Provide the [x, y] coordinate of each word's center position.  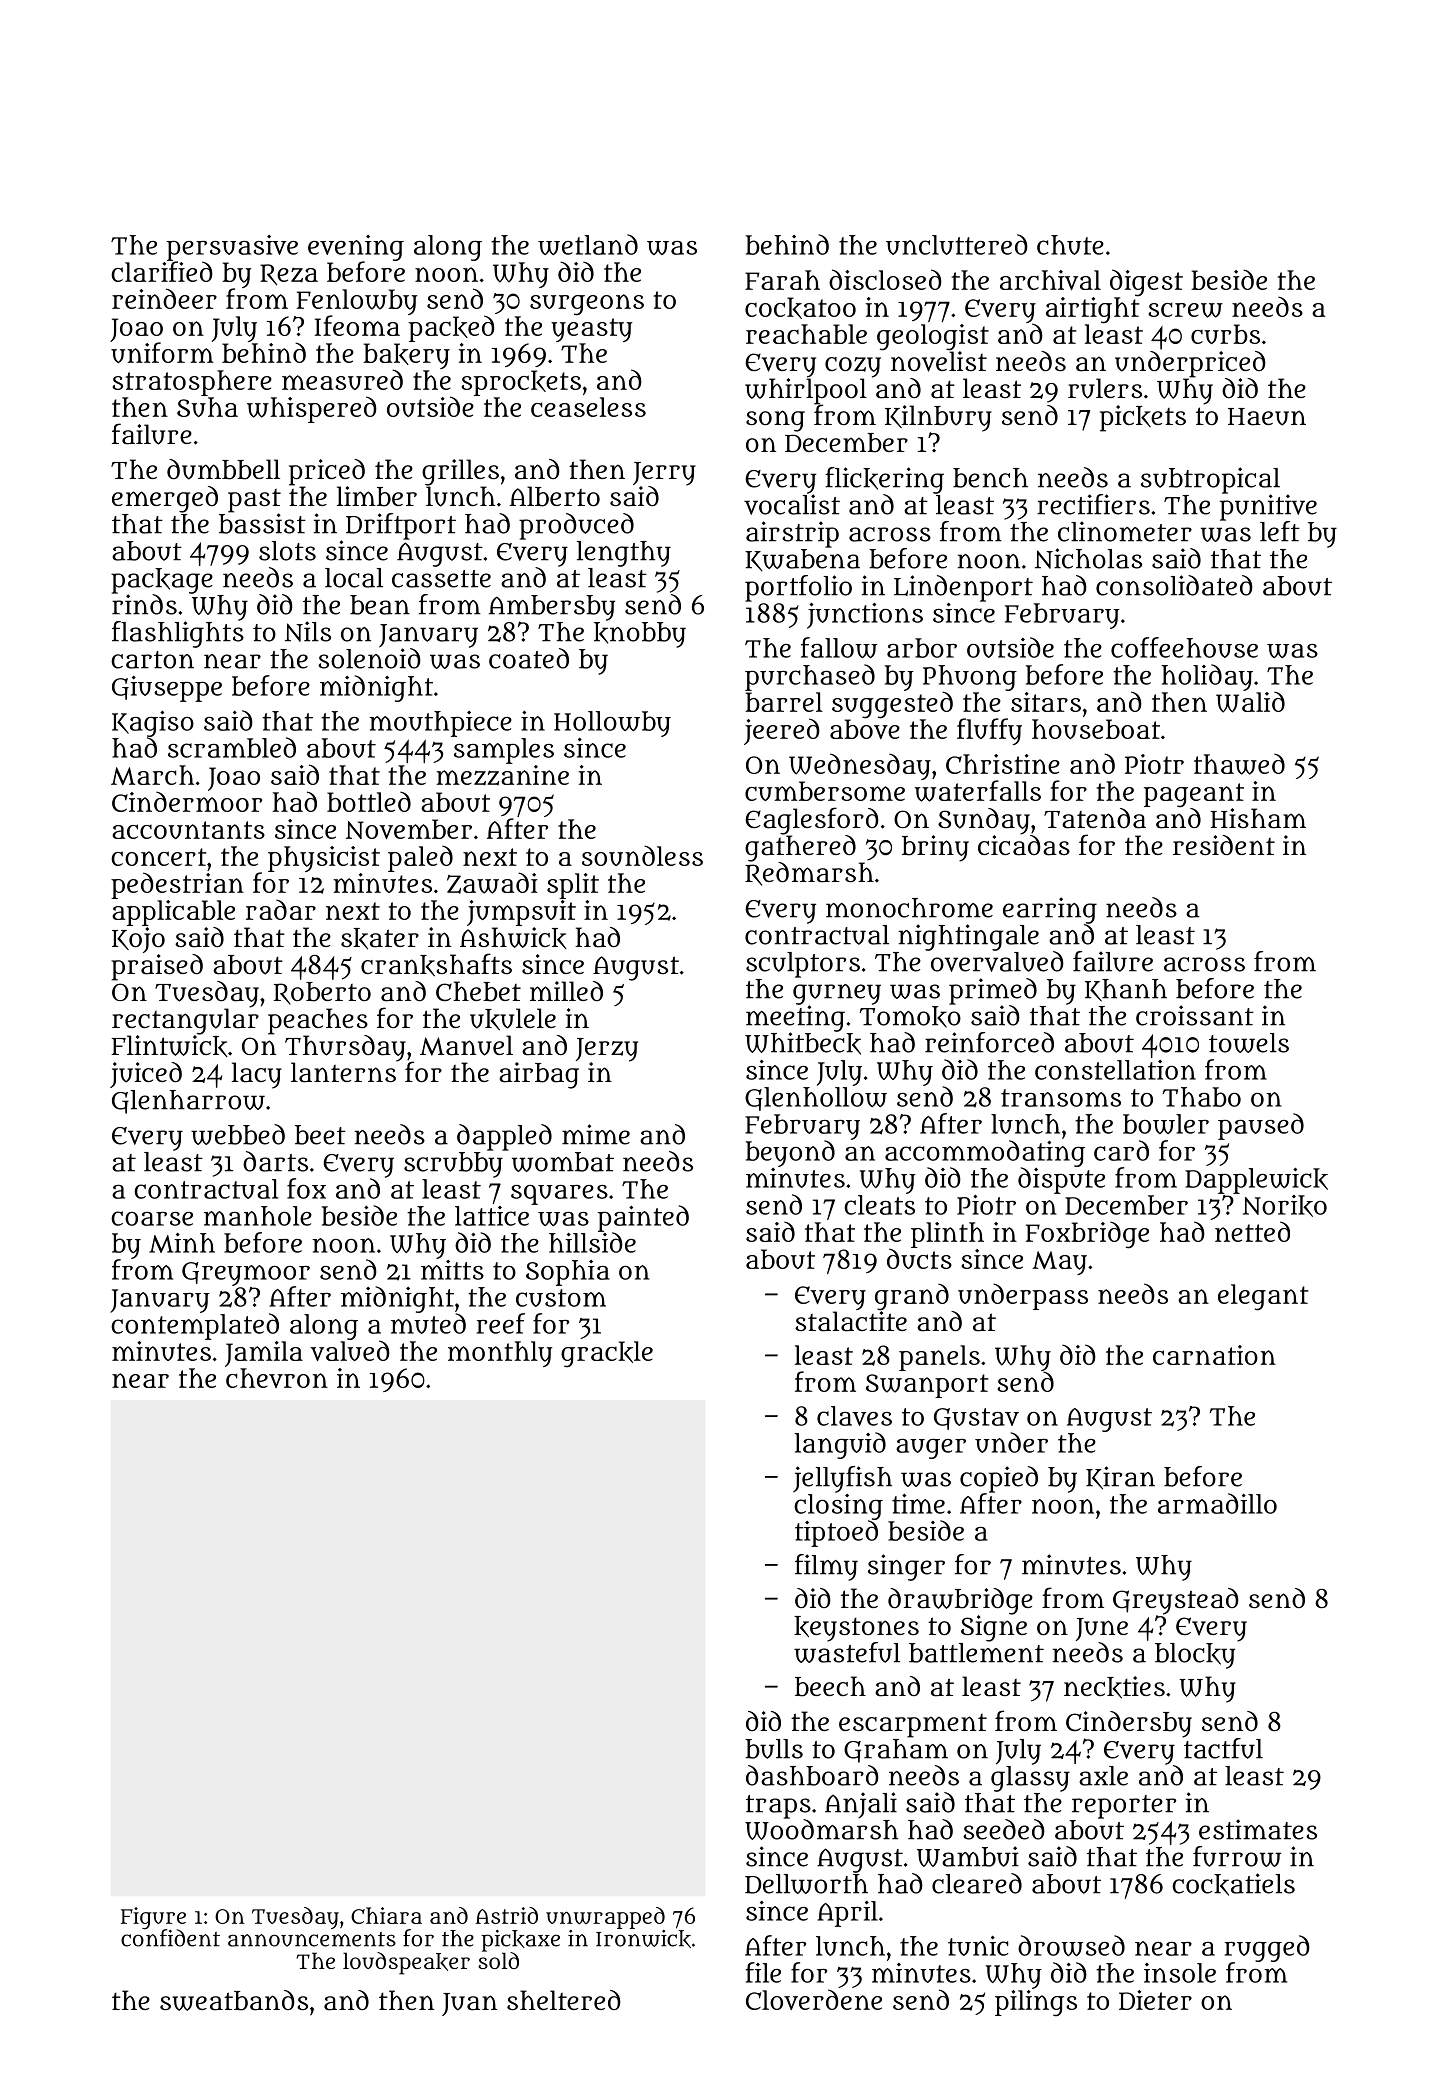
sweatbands [234, 2000]
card [1121, 1150]
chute [1070, 245]
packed [452, 328]
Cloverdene [814, 1999]
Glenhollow [816, 1099]
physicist [324, 859]
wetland [588, 244]
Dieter [1155, 2000]
